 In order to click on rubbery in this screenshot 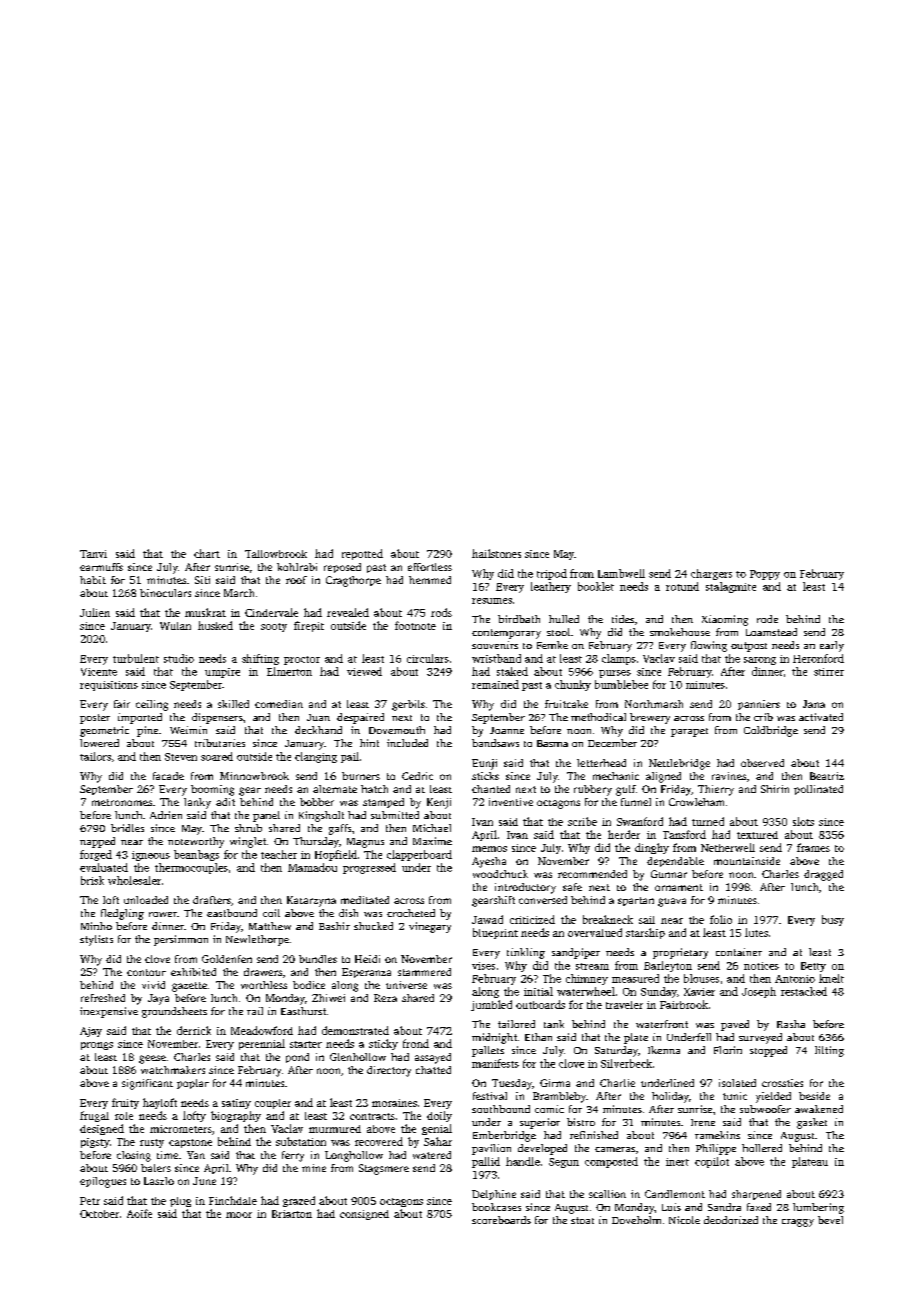, I will do `click(593, 790)`.
